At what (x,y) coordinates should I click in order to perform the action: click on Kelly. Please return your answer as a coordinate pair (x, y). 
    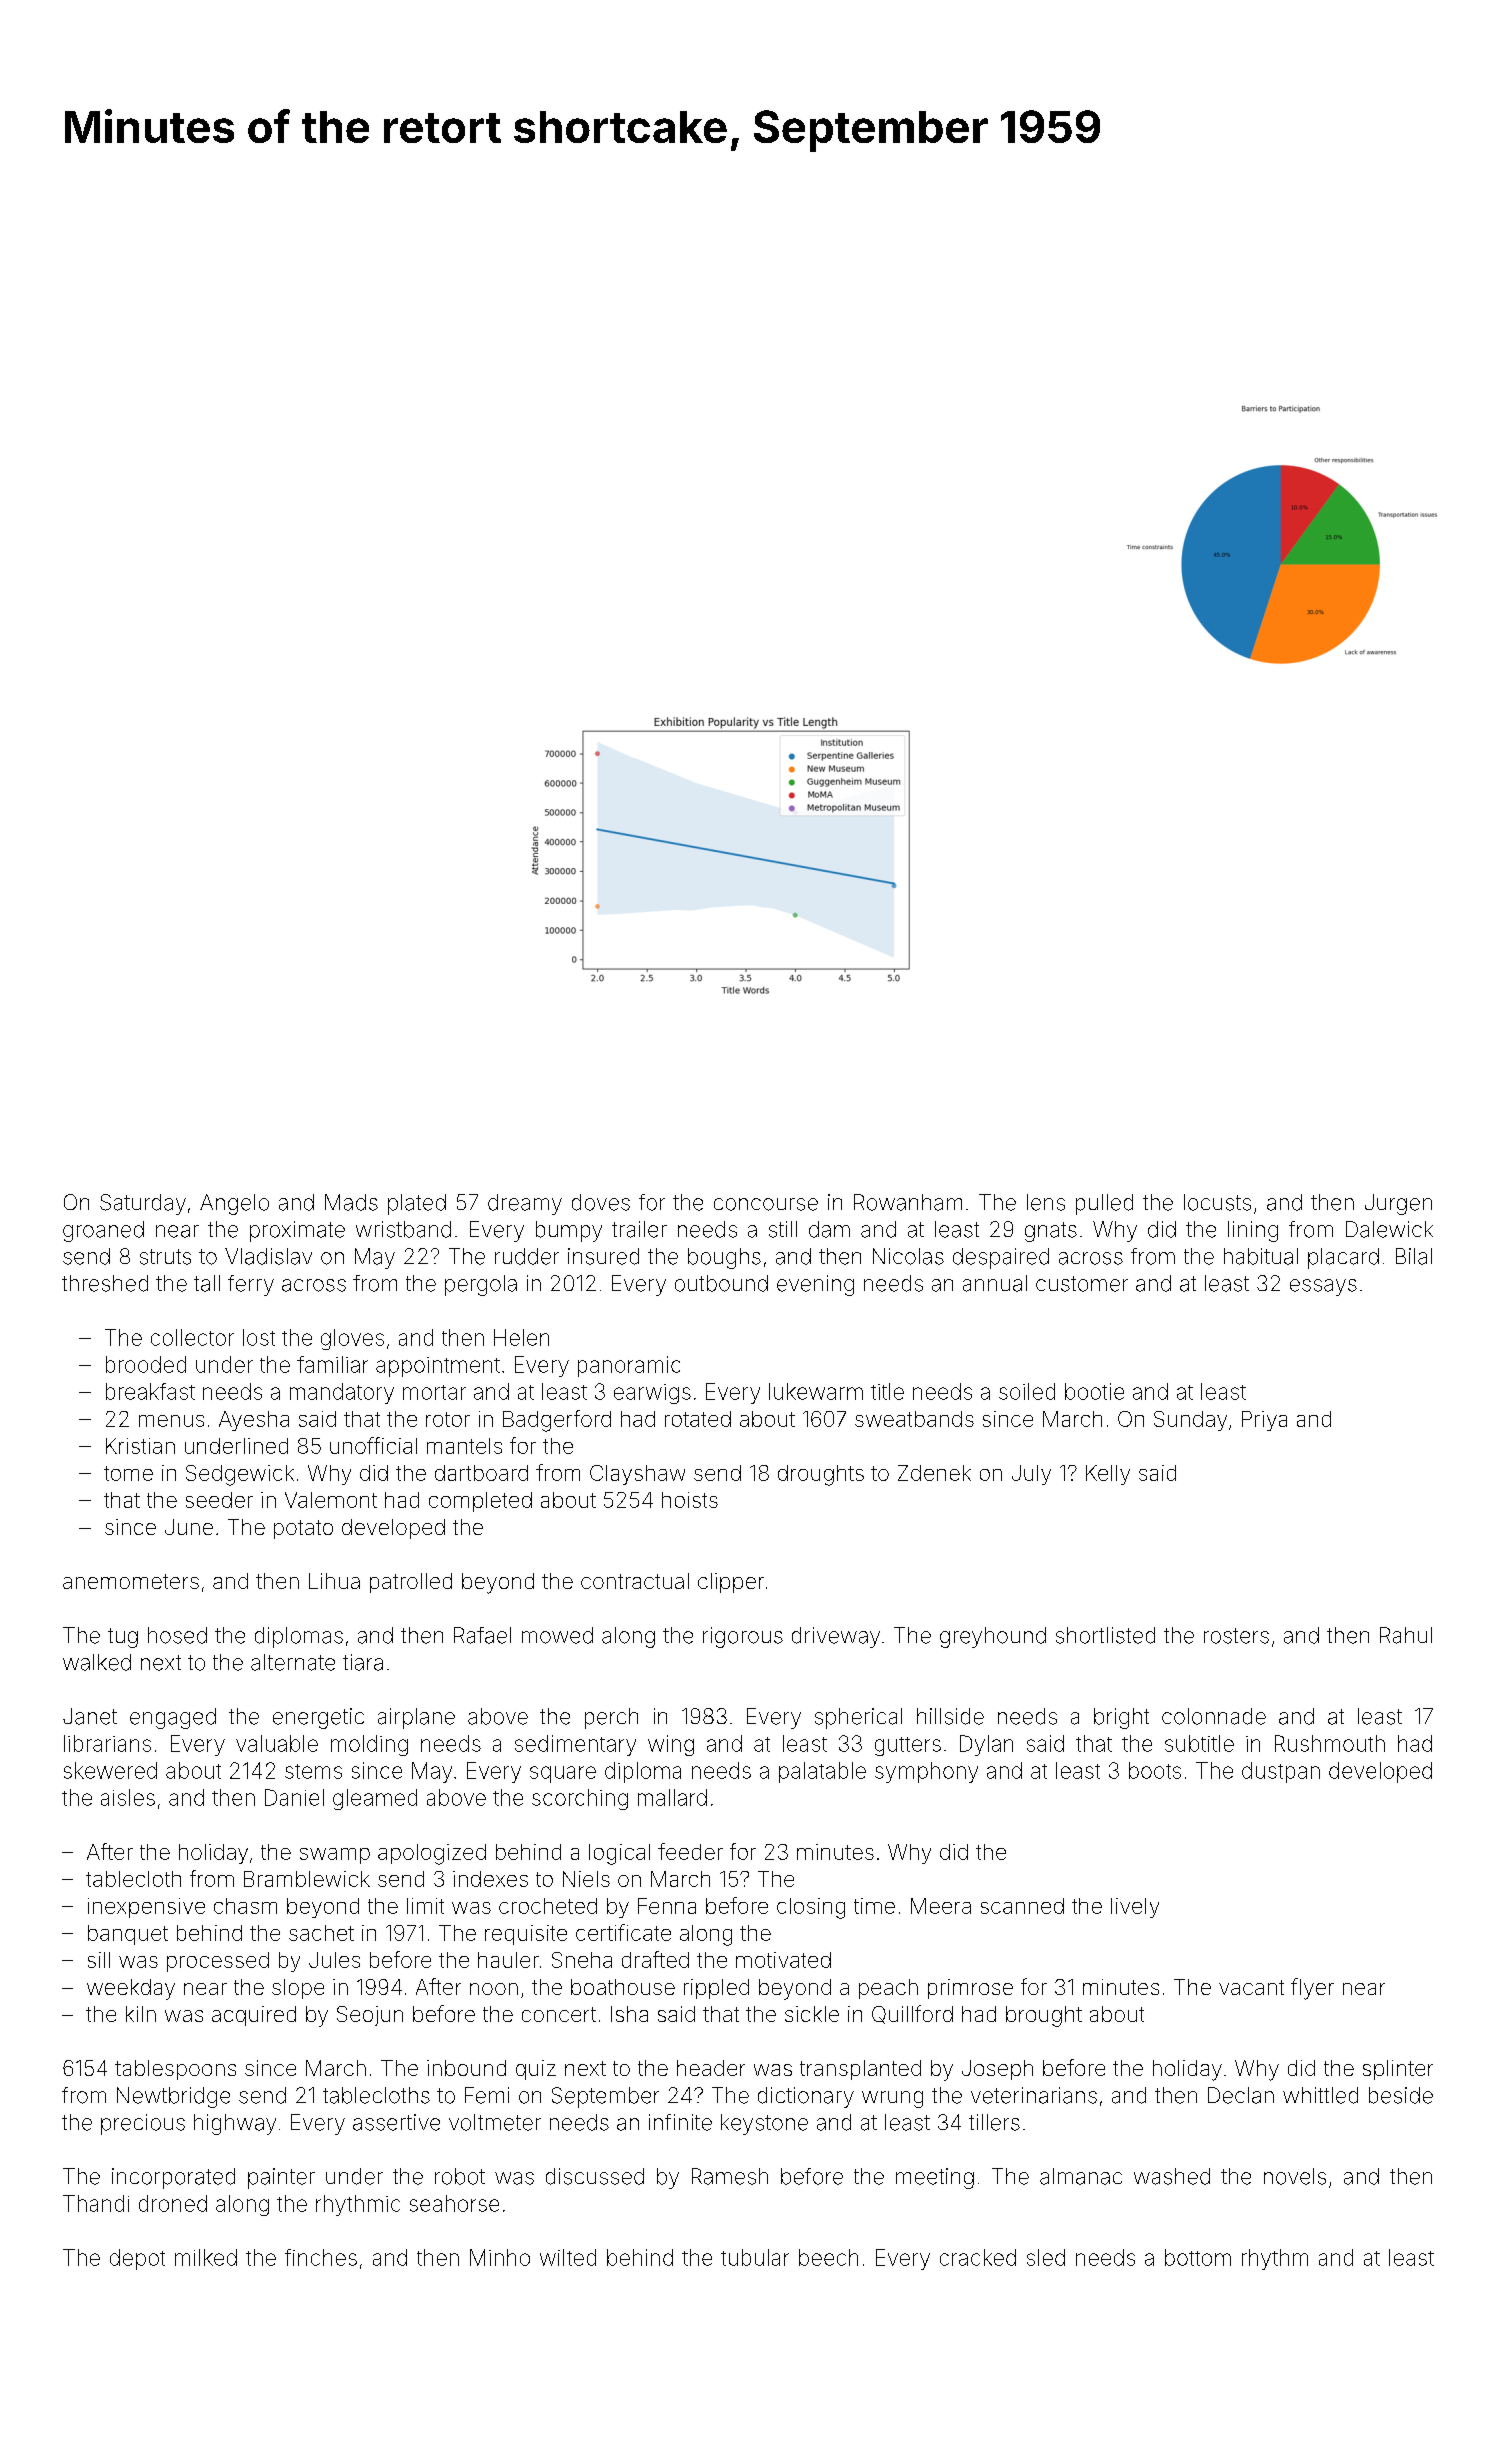
    Looking at the image, I should click on (1108, 1475).
